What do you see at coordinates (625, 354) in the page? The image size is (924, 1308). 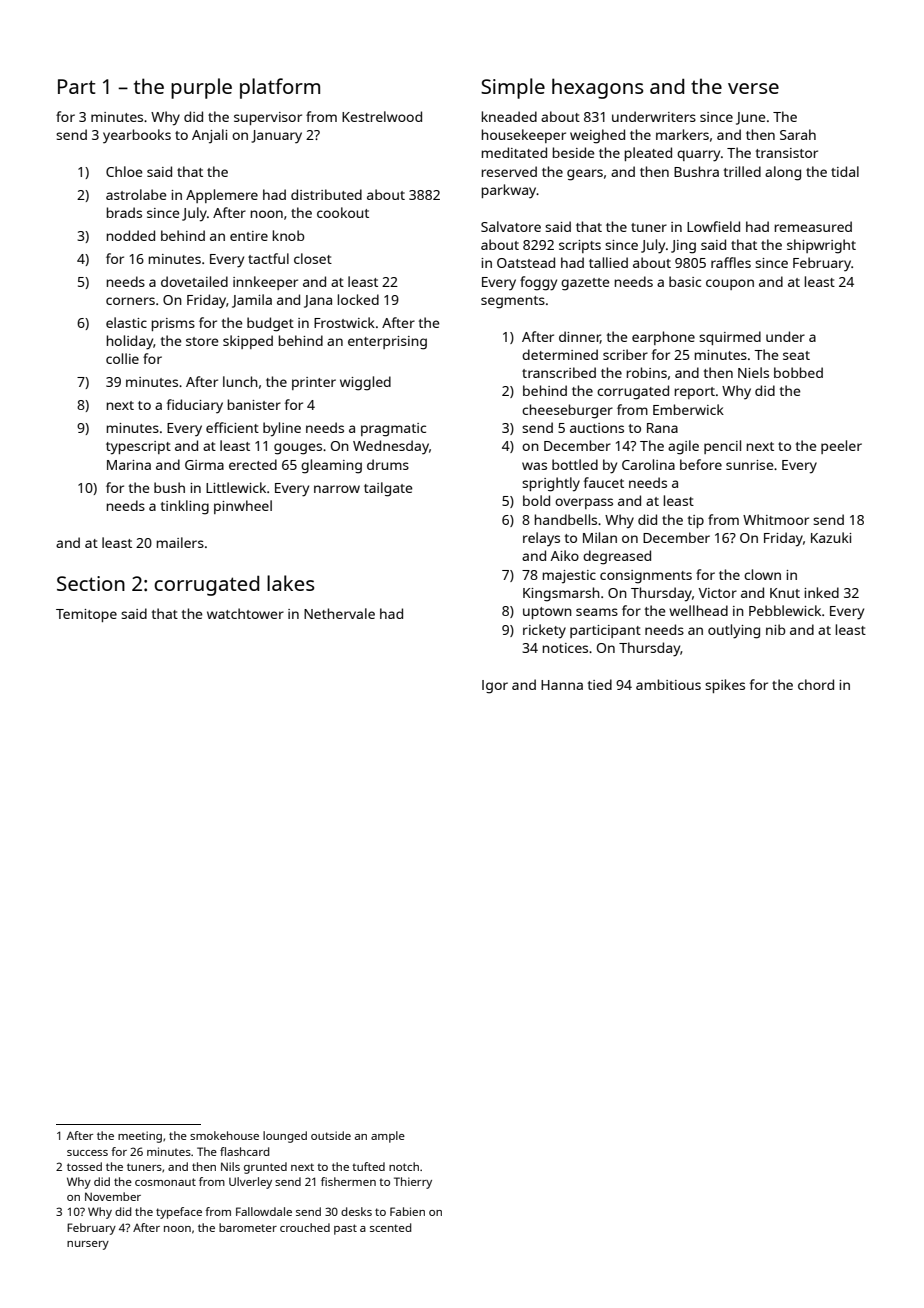 I see `scriber` at bounding box center [625, 354].
